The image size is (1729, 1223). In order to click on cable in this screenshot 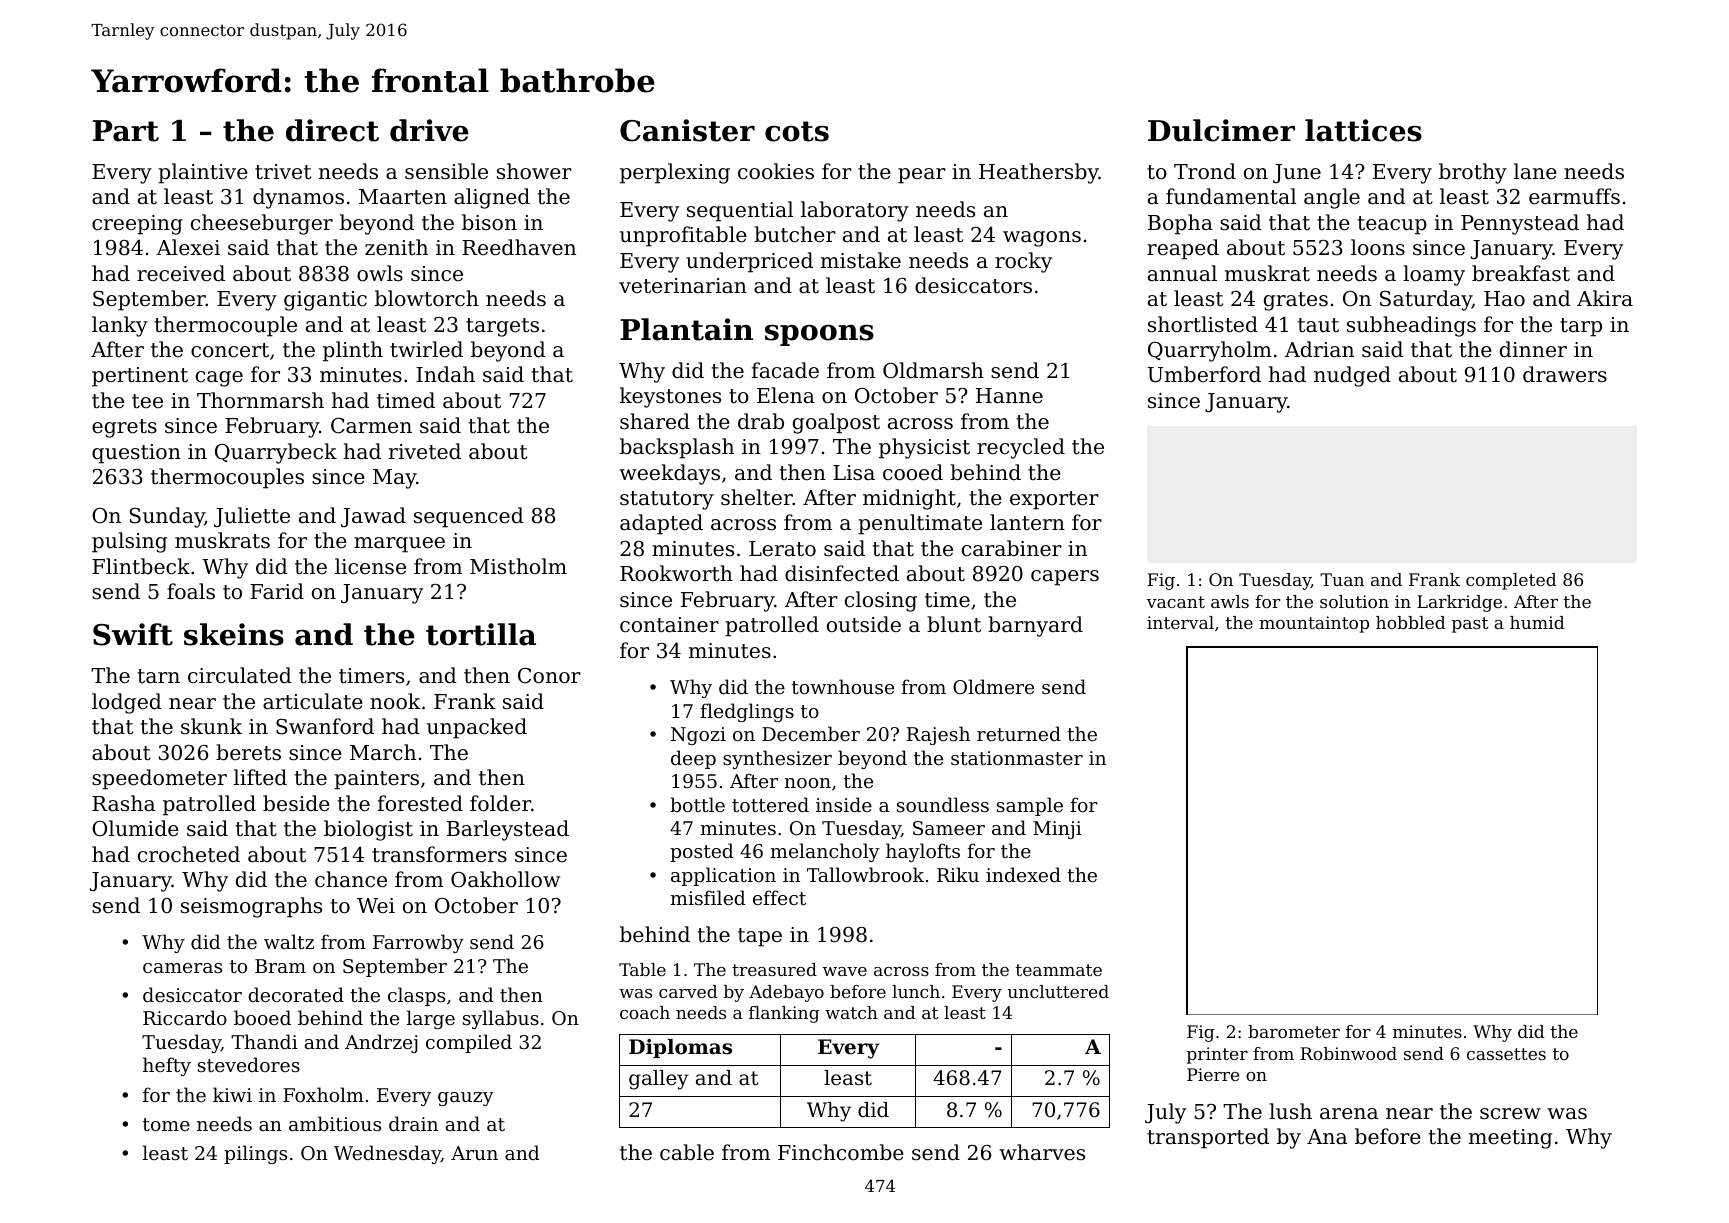, I will do `click(687, 1152)`.
